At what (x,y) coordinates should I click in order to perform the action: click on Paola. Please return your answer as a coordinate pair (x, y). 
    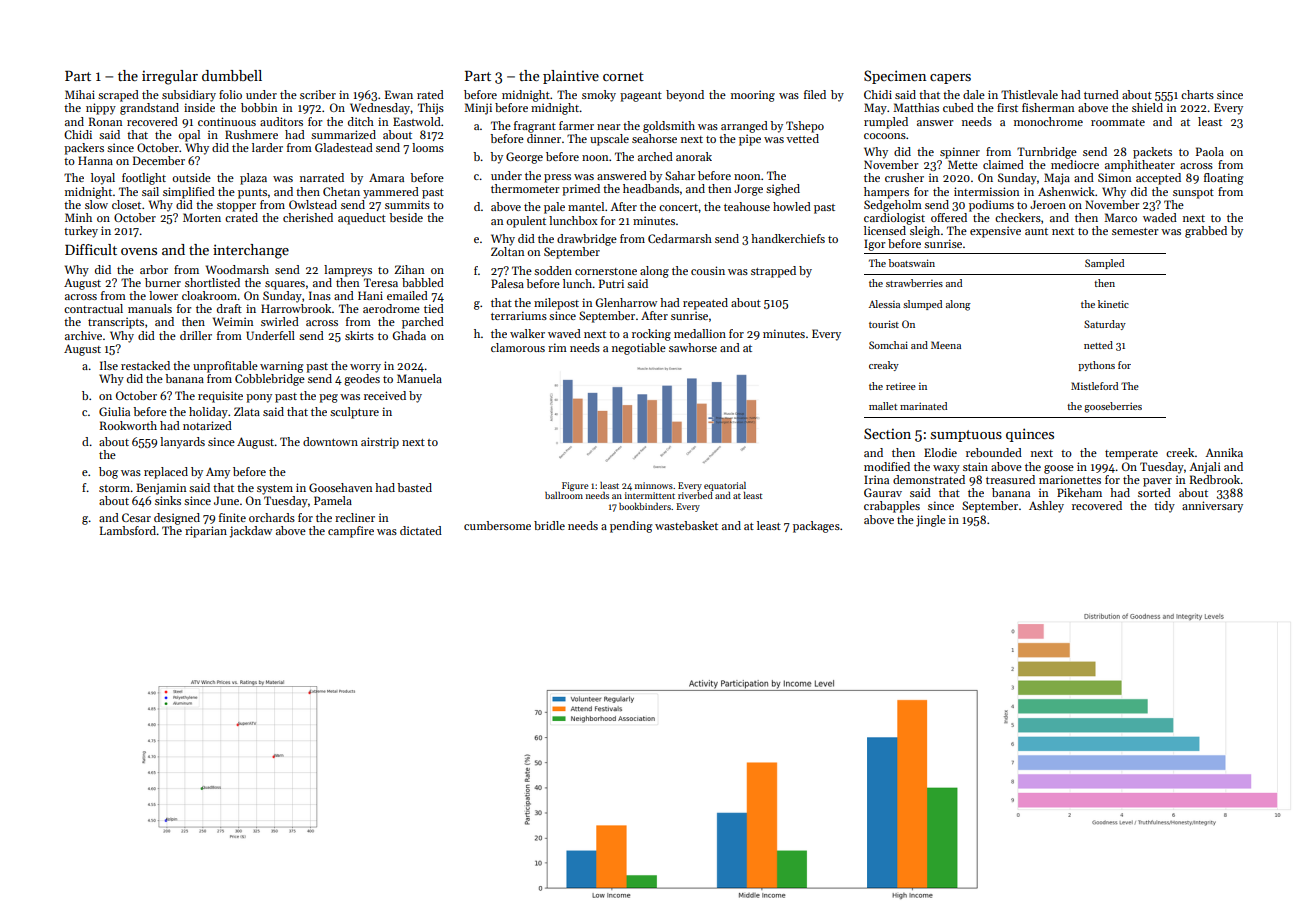
    Looking at the image, I should click on (1210, 151).
